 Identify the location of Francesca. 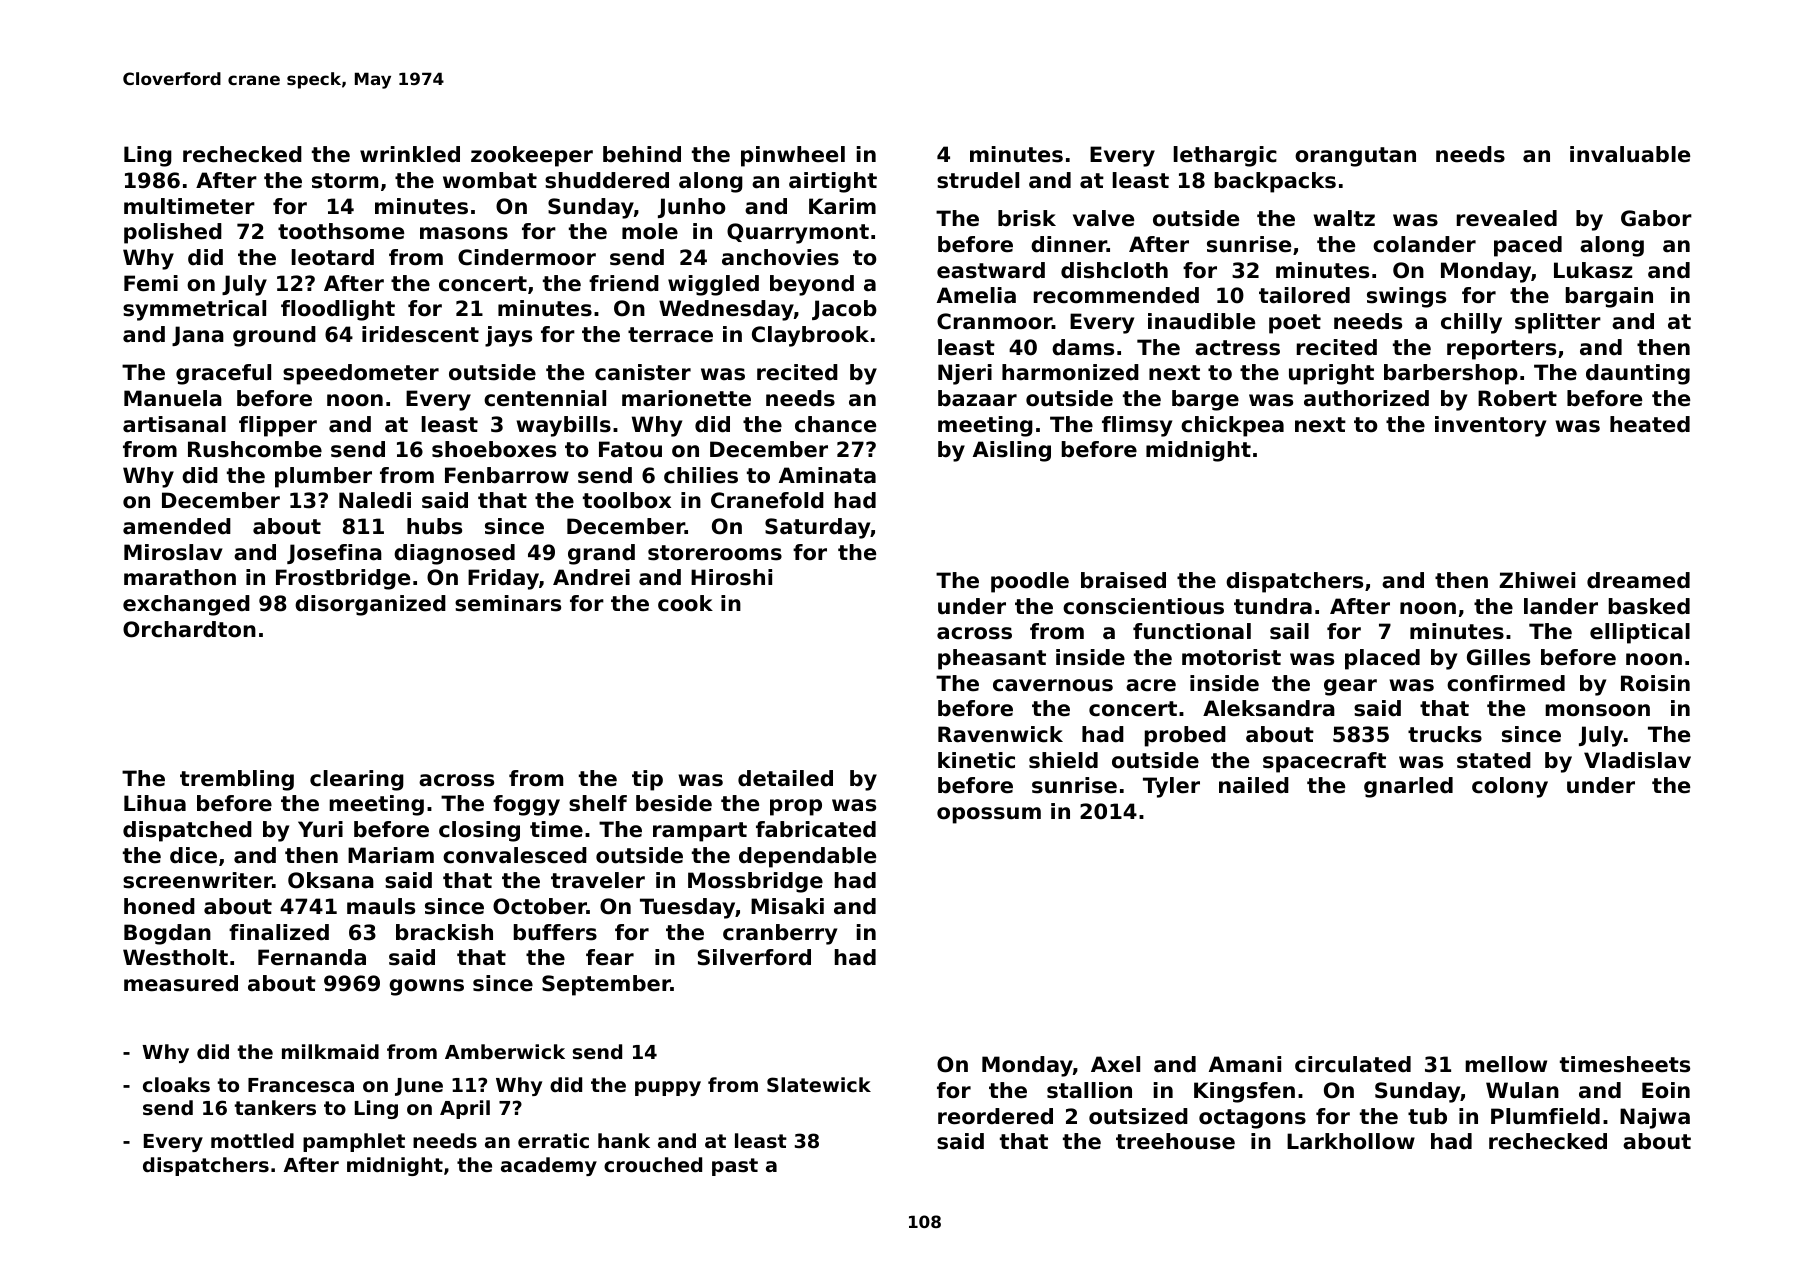
(301, 1085).
